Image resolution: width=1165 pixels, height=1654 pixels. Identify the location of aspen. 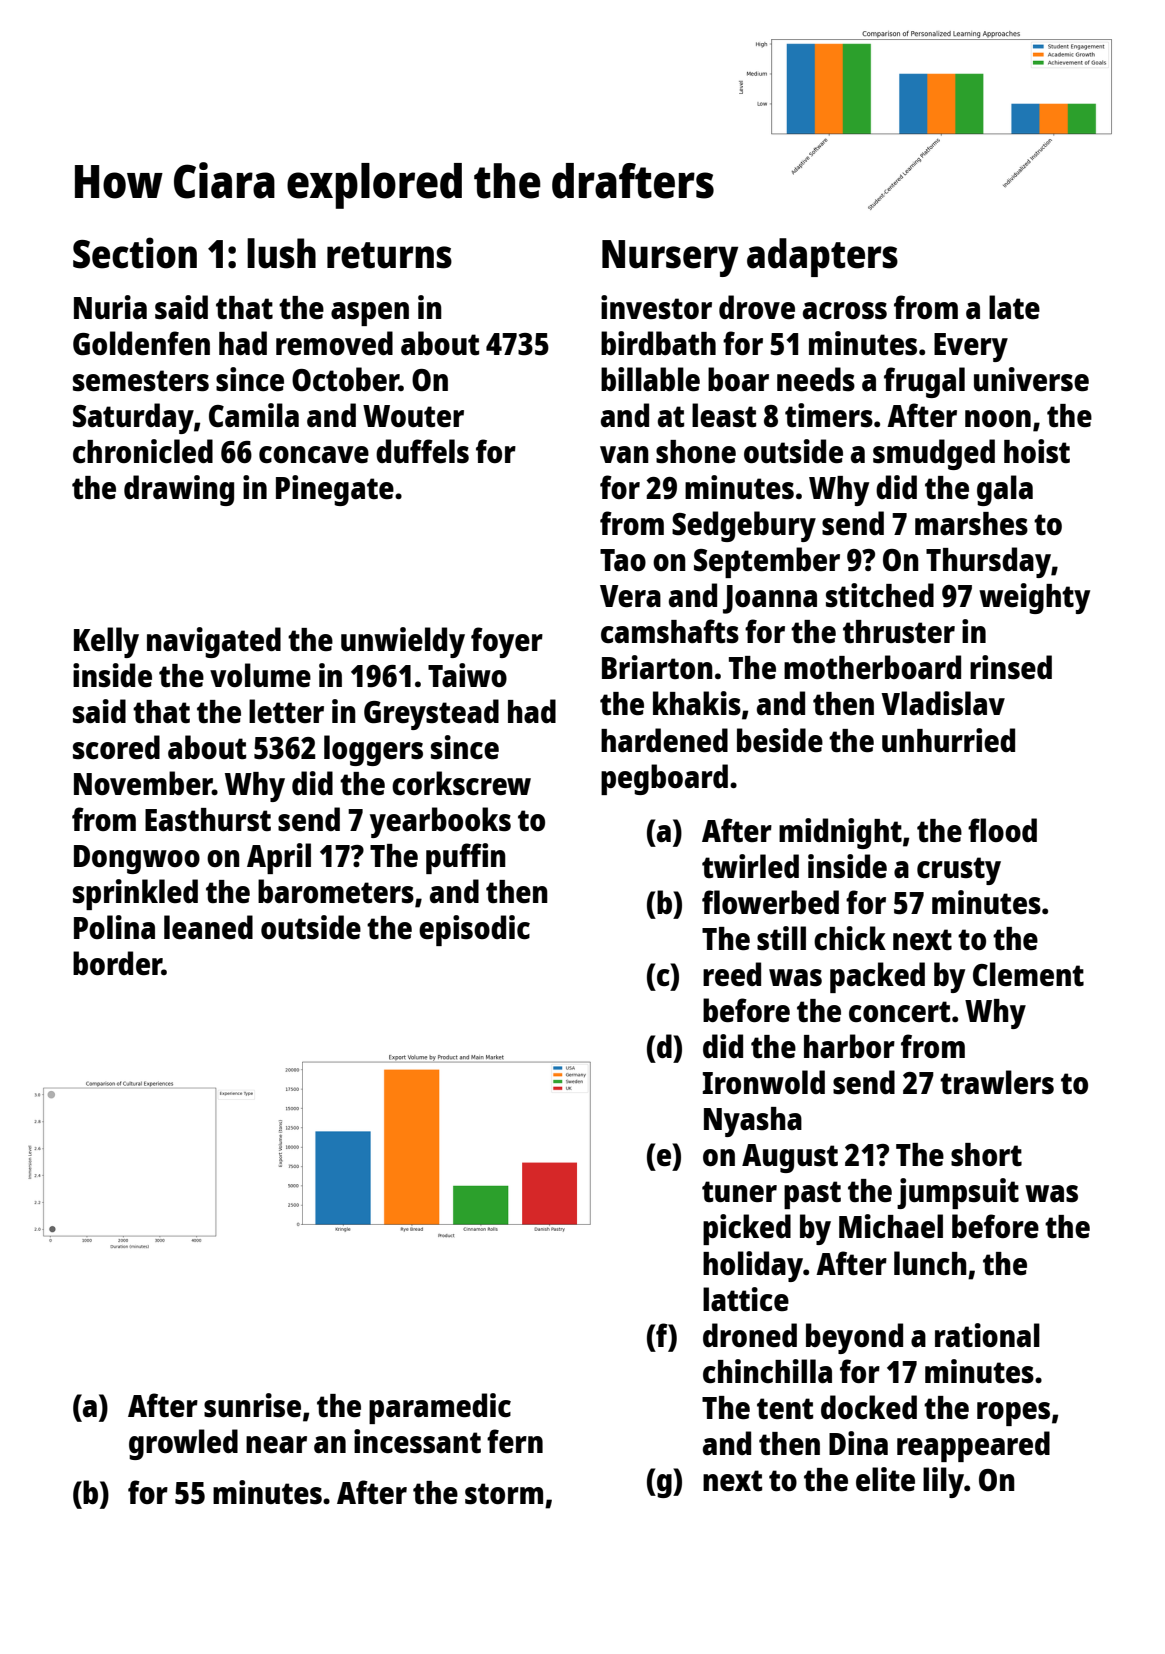
(370, 314).
